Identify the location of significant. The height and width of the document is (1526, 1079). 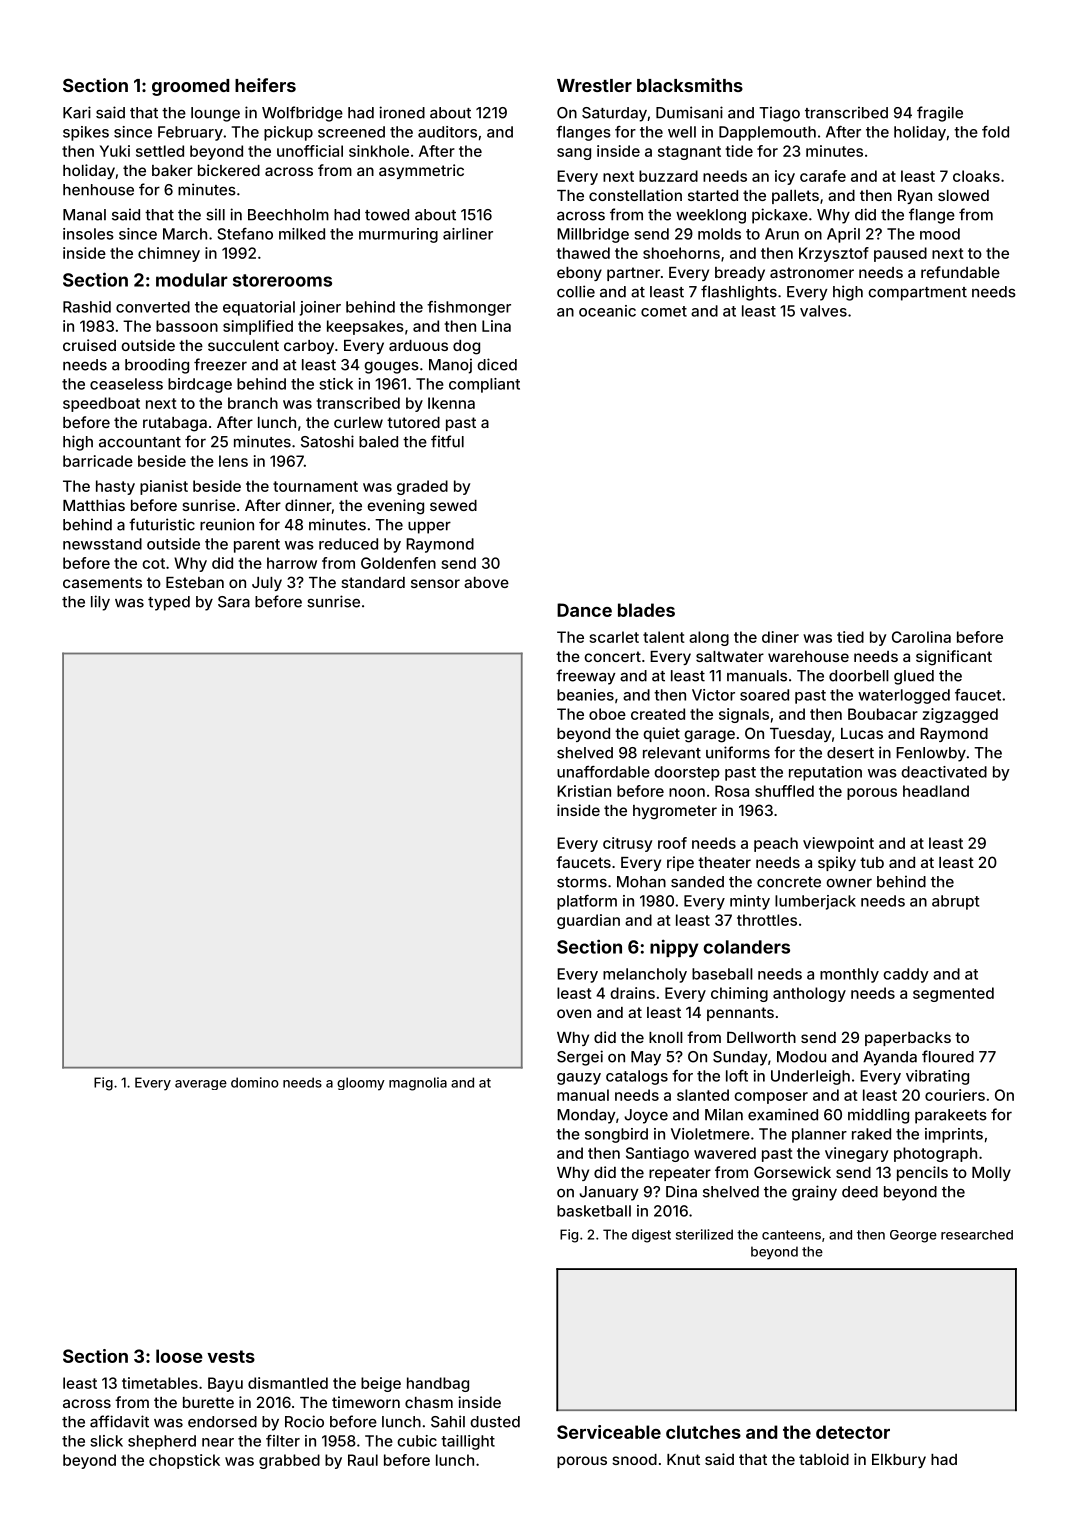
(954, 658).
